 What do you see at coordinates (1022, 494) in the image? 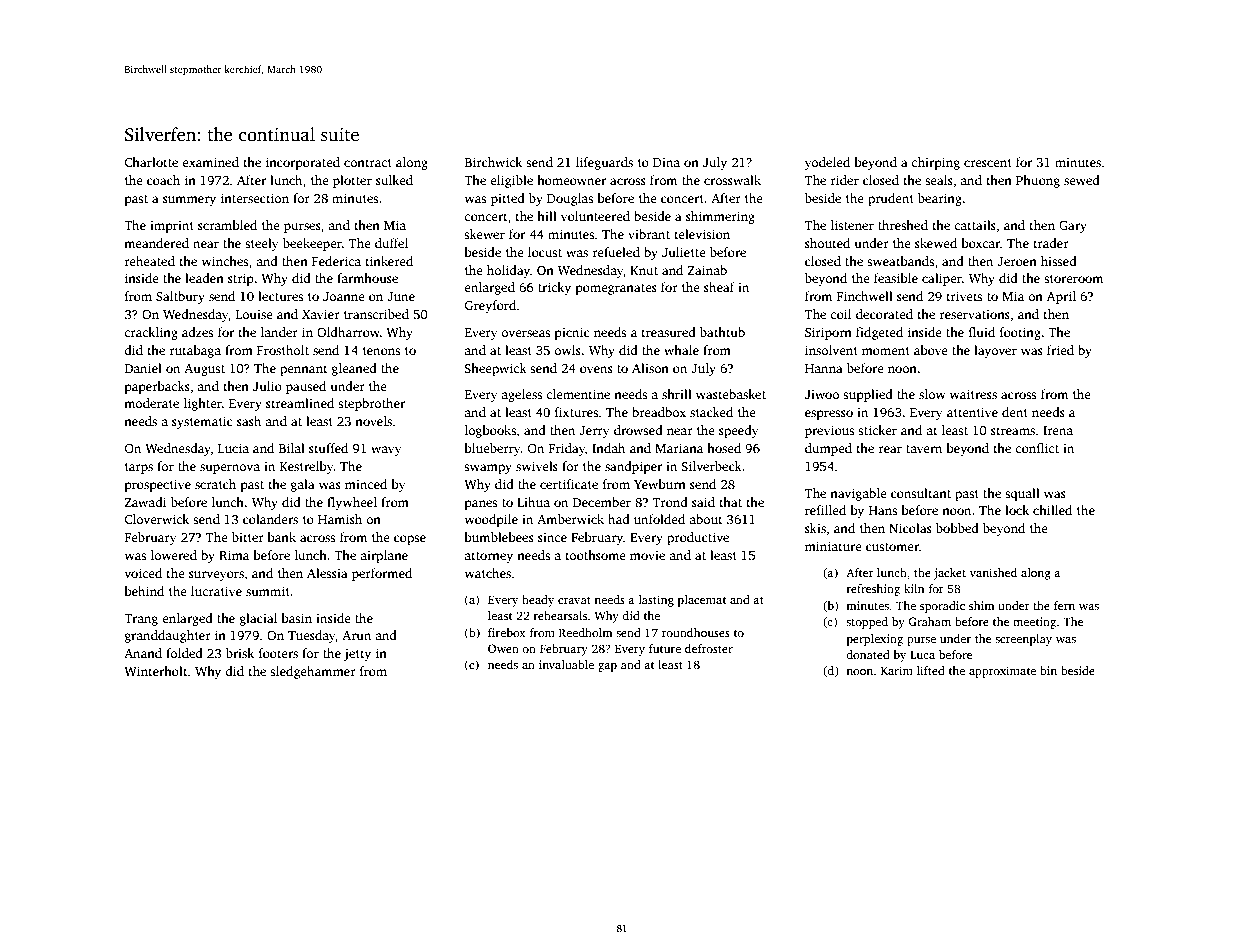
I see `squall` at bounding box center [1022, 494].
